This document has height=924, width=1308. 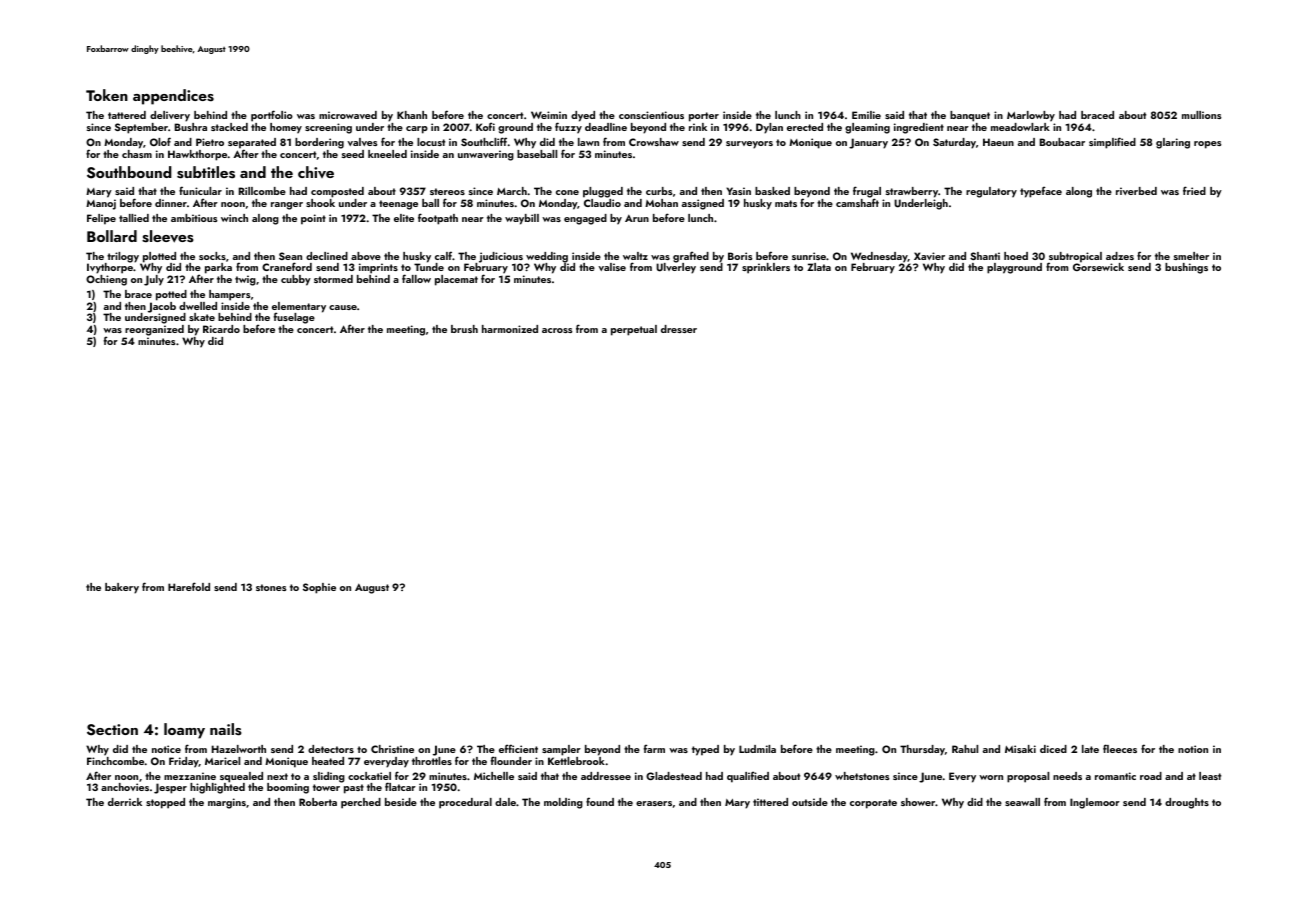 What do you see at coordinates (221, 329) in the document?
I see `Ricardo` at bounding box center [221, 329].
